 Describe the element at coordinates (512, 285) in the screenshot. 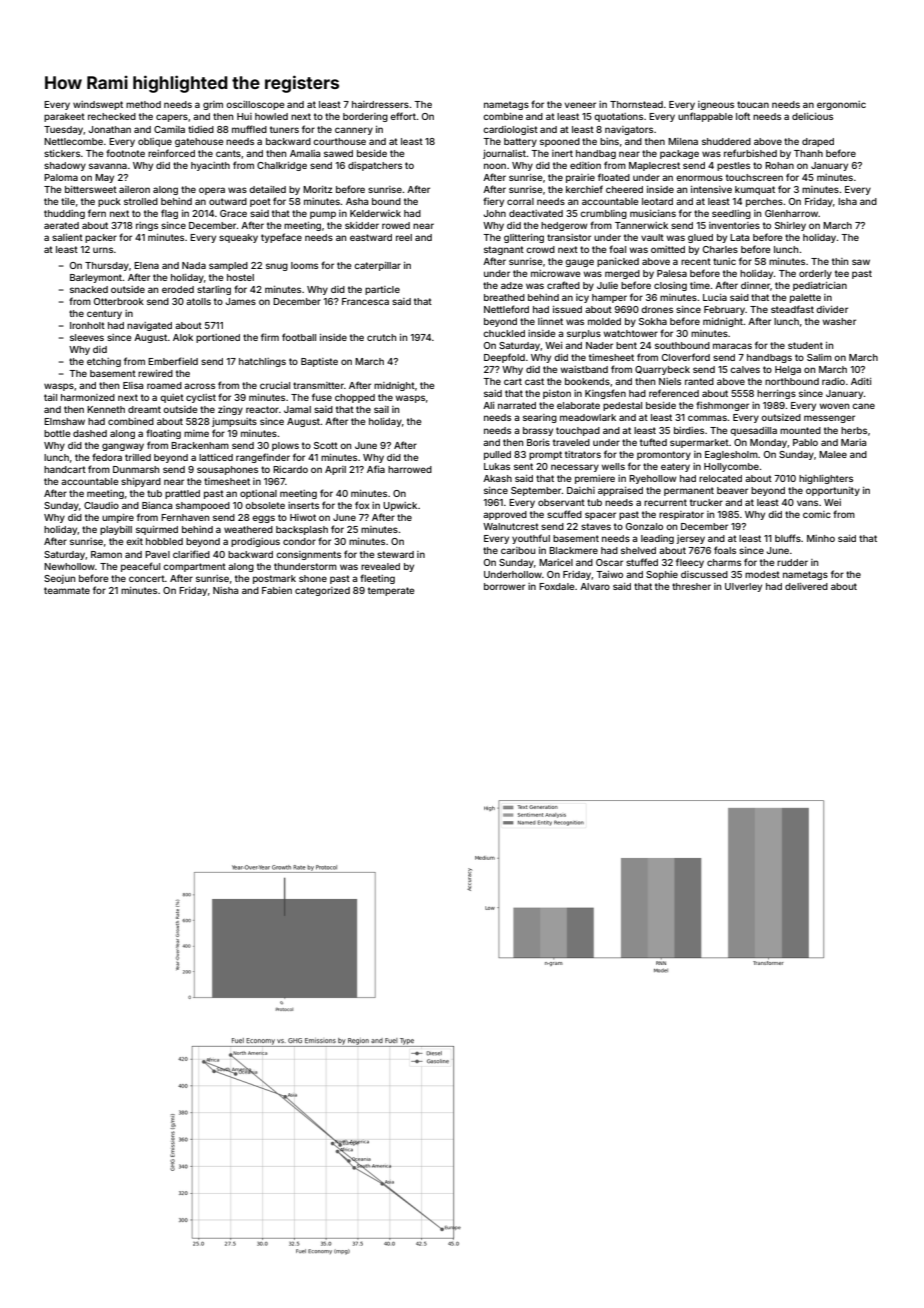

I see `adze` at that location.
